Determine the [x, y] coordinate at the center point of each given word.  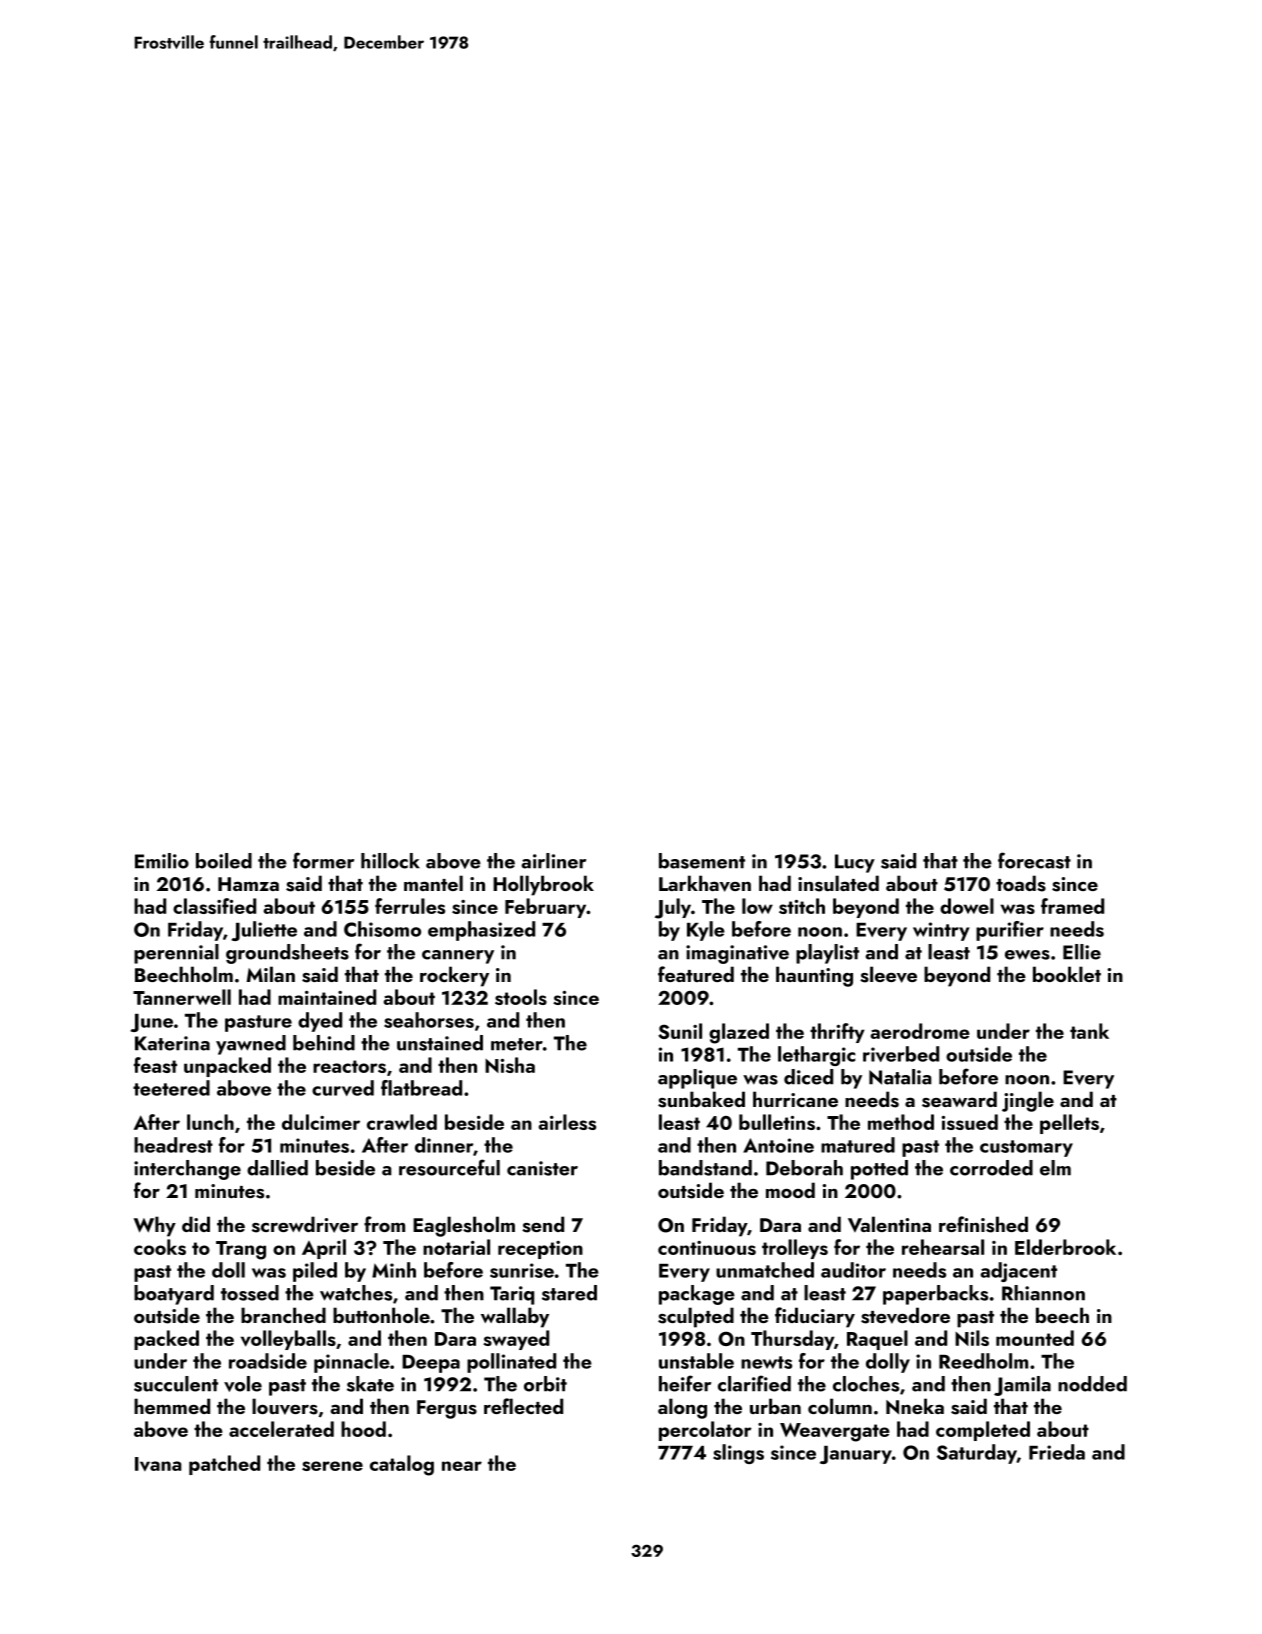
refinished [983, 1224]
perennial [176, 954]
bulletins [777, 1122]
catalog [402, 1465]
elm [1055, 1168]
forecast [1034, 860]
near [462, 1466]
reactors [349, 1066]
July [673, 908]
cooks [160, 1247]
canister [542, 1168]
